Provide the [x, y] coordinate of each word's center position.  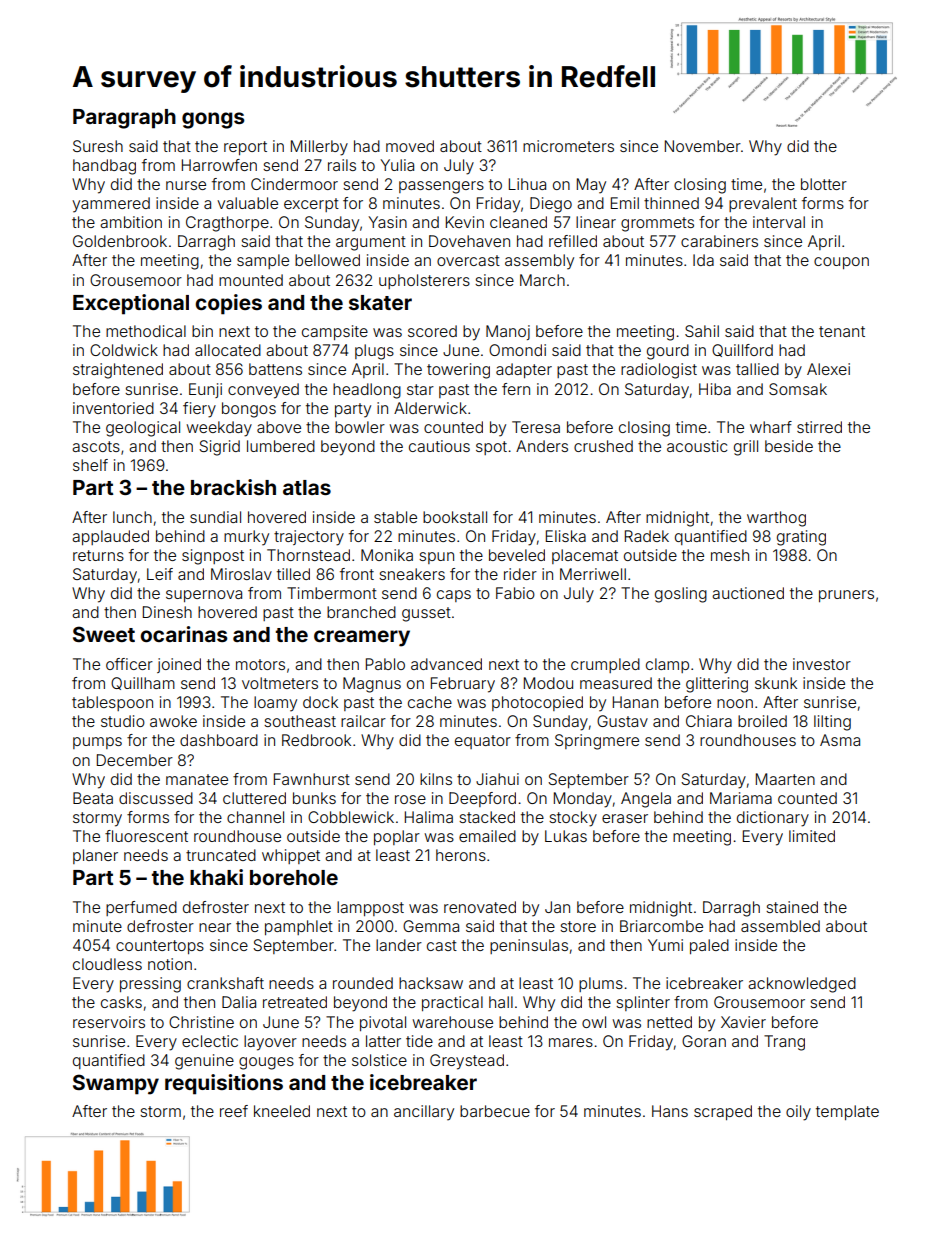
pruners [846, 596]
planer [95, 856]
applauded [110, 537]
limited [812, 836]
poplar [397, 837]
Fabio [515, 593]
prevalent [763, 204]
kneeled [282, 1111]
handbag [104, 167]
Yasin [387, 222]
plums [601, 984]
